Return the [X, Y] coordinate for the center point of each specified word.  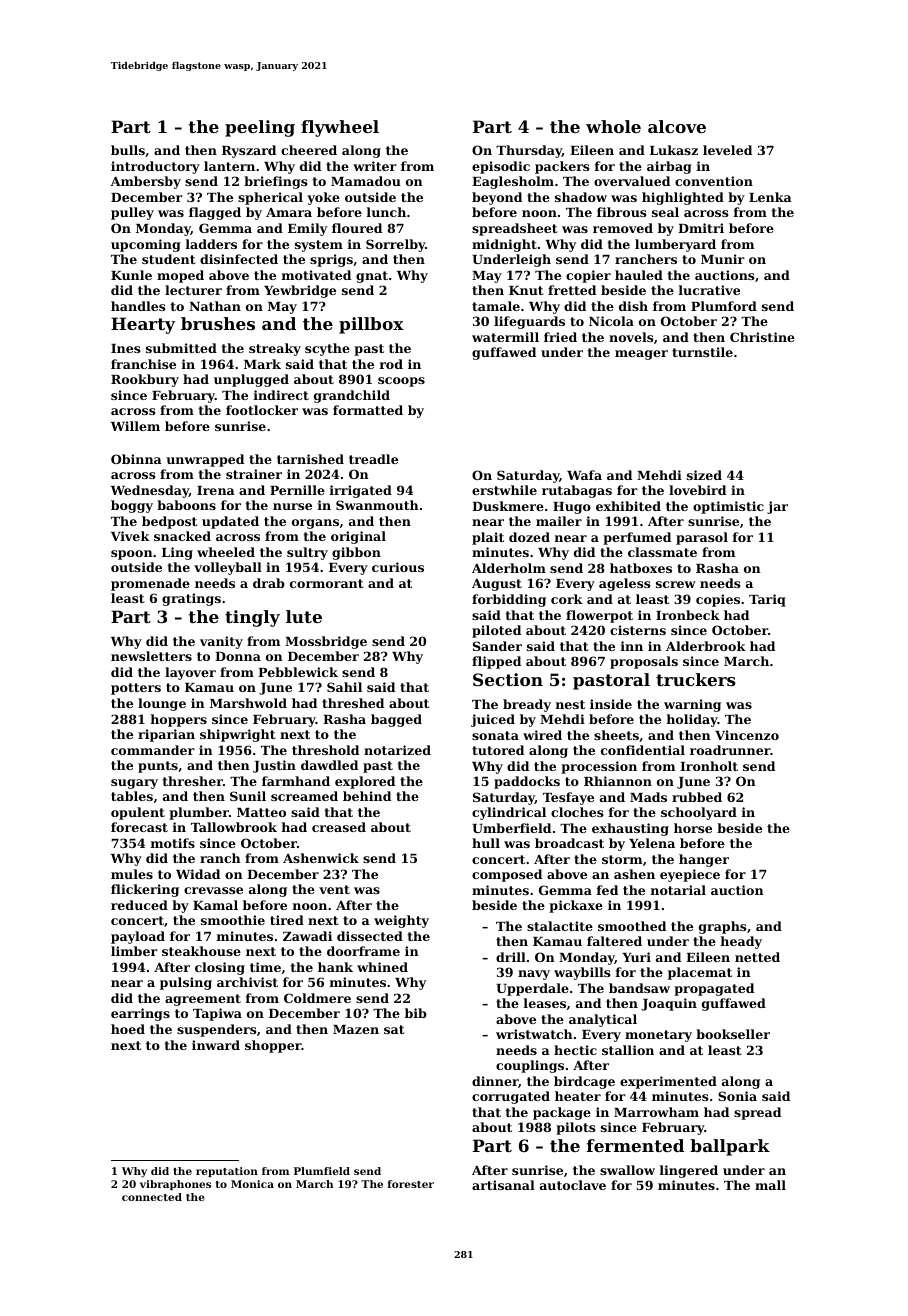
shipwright [238, 735]
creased [339, 827]
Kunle [131, 275]
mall [770, 1185]
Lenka [770, 197]
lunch [386, 212]
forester [411, 1184]
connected [152, 1197]
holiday [692, 720]
